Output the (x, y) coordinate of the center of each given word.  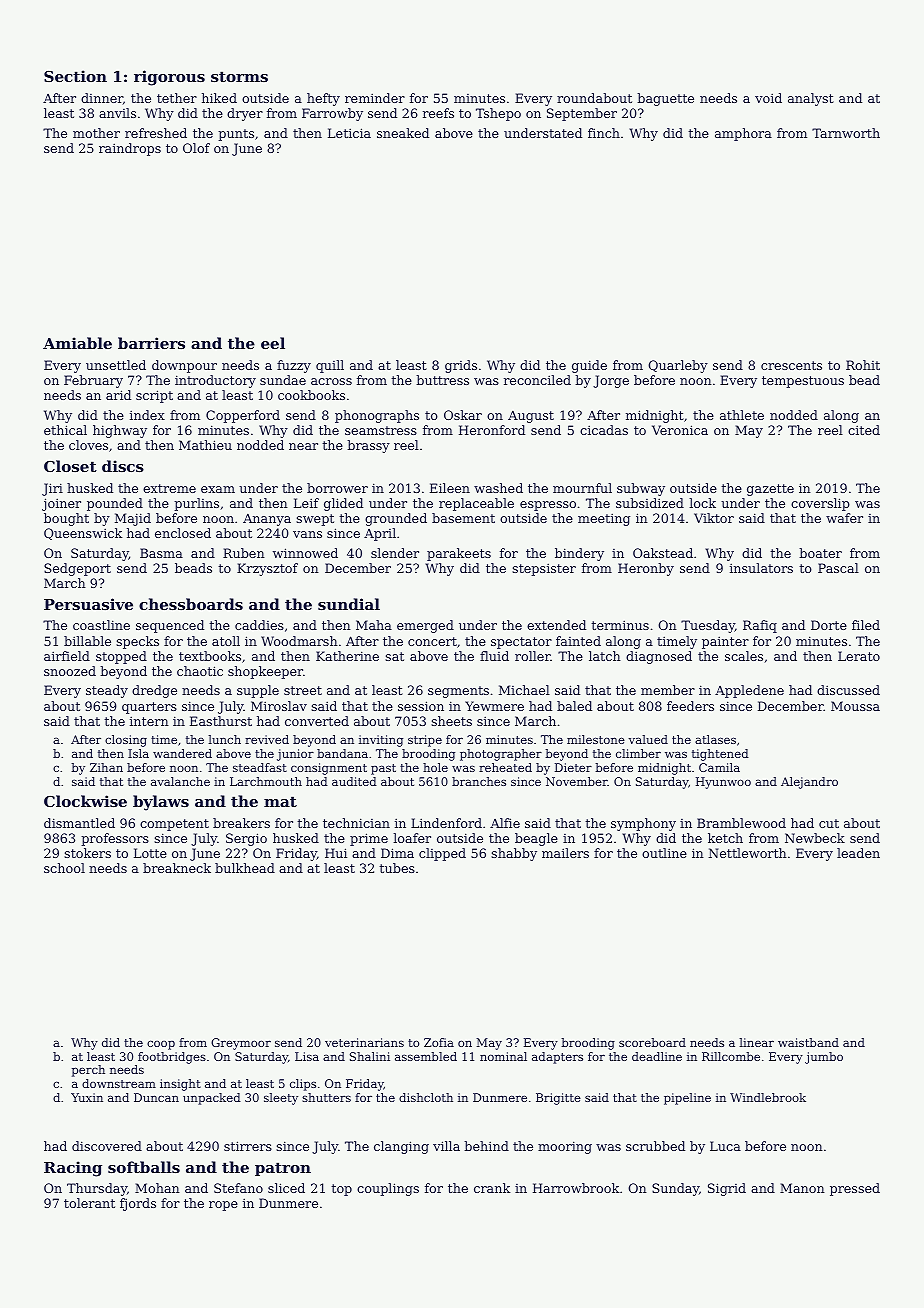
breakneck (177, 868)
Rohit (863, 365)
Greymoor (241, 1044)
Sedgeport (77, 569)
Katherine (347, 656)
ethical (65, 430)
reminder (375, 98)
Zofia (439, 1042)
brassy (368, 446)
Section (75, 76)
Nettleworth (747, 853)
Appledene (749, 691)
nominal (503, 1056)
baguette (665, 99)
